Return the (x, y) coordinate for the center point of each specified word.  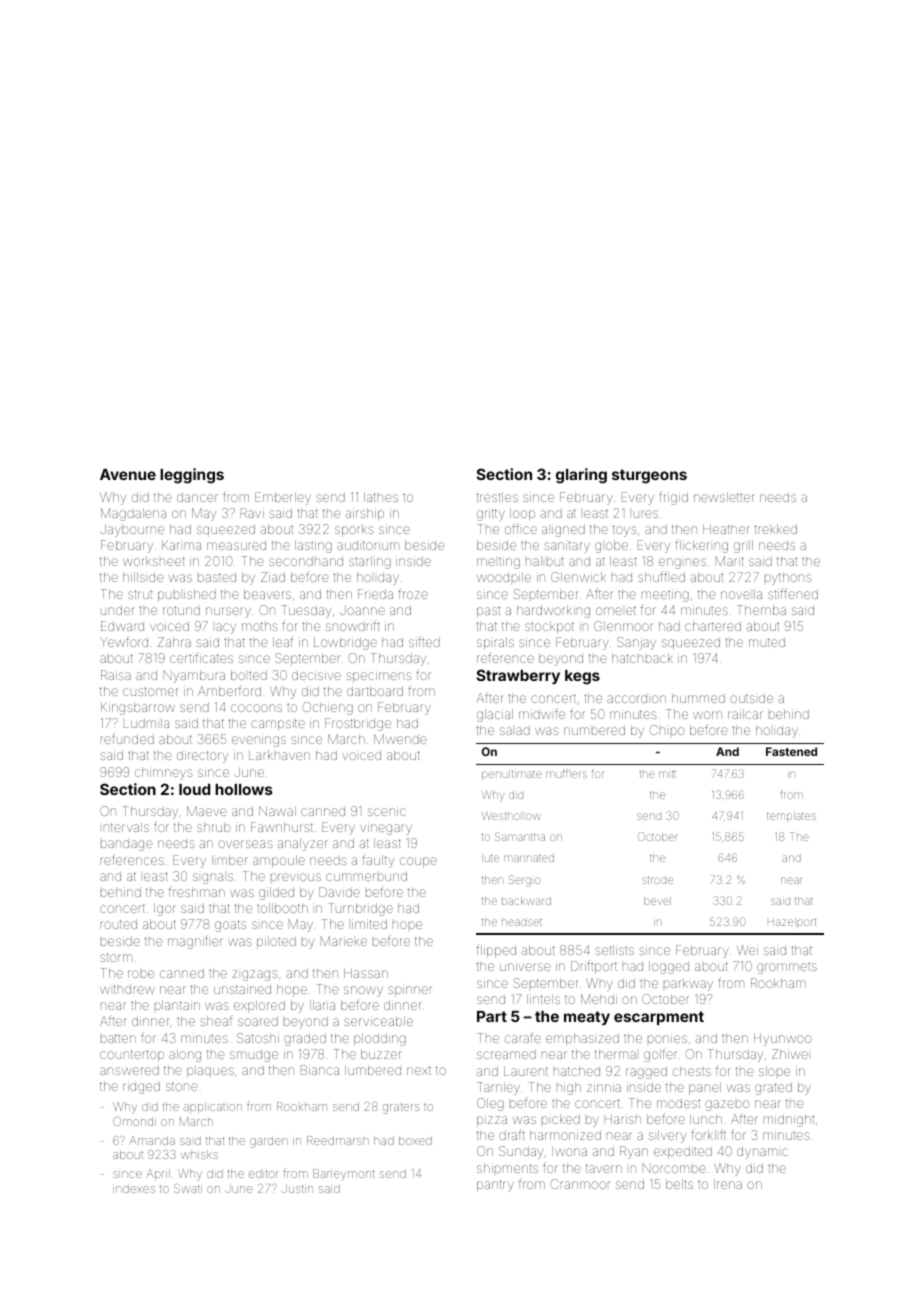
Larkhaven (279, 755)
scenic (386, 811)
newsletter (723, 497)
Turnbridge (360, 909)
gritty (491, 514)
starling (370, 562)
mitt (667, 774)
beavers (267, 594)
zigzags (255, 975)
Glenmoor (623, 626)
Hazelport (792, 923)
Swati (188, 1188)
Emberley (283, 498)
